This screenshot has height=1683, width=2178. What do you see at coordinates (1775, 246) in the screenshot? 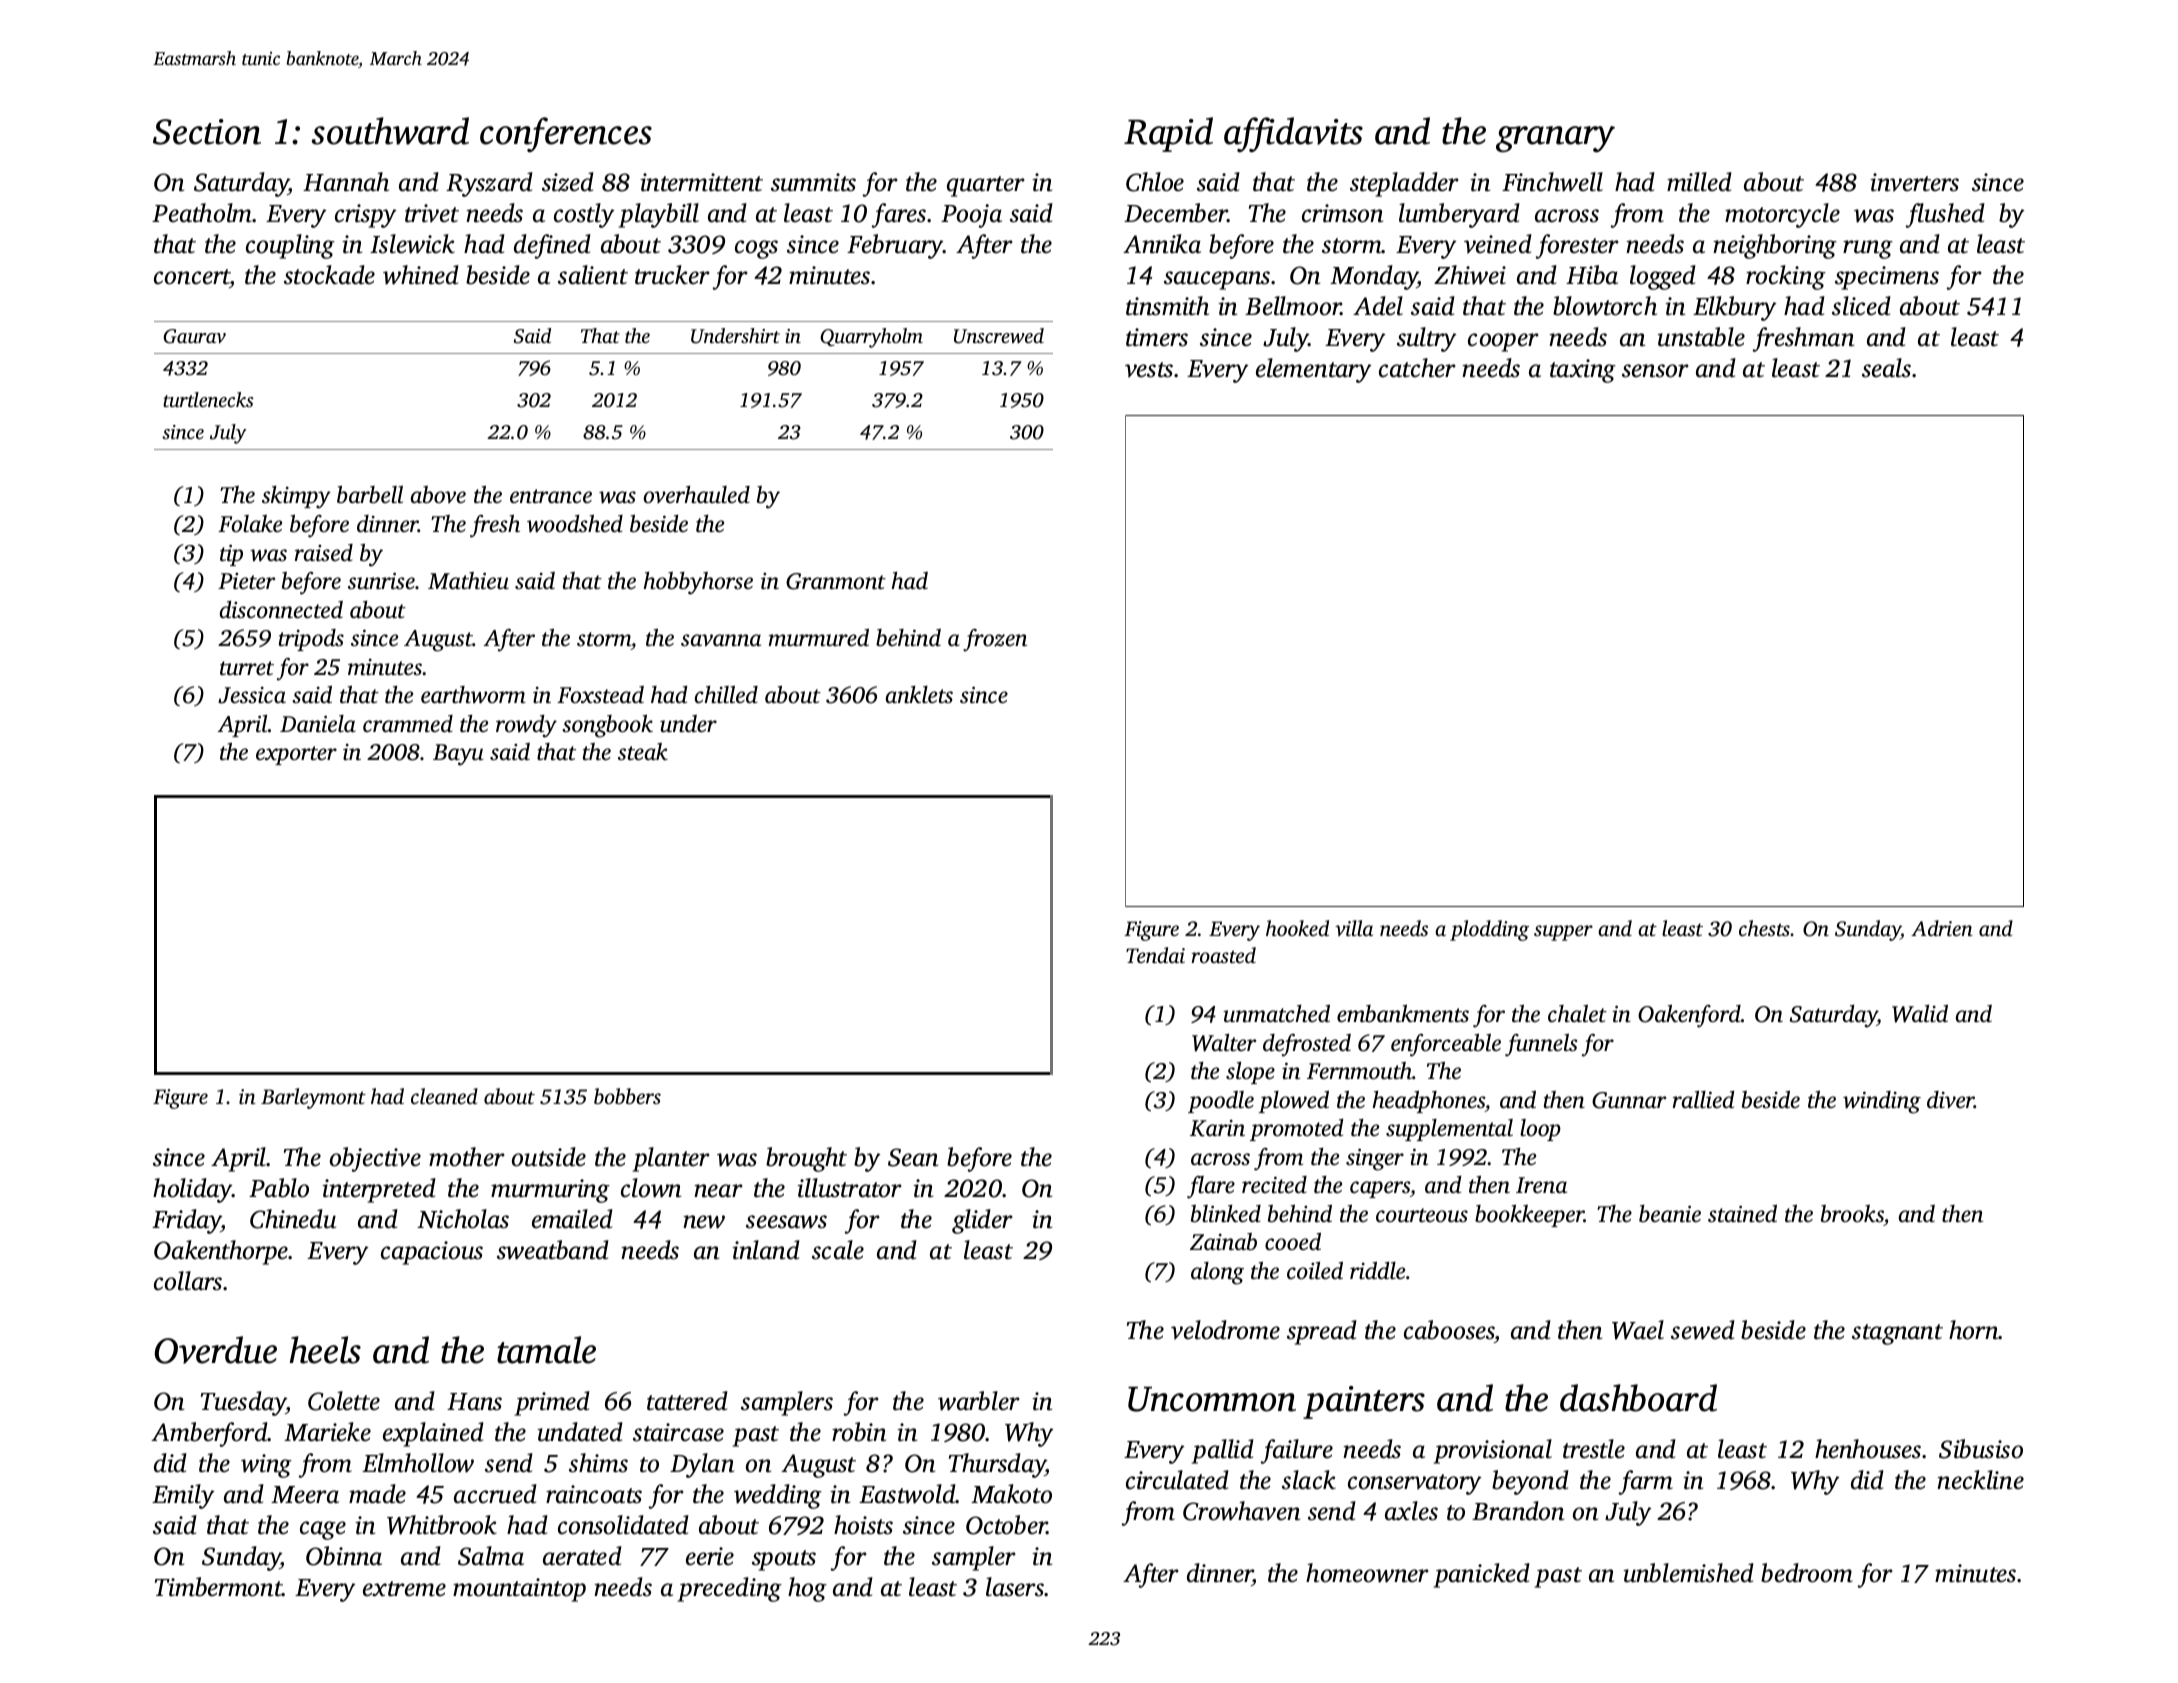
I see `neighboring` at bounding box center [1775, 246].
